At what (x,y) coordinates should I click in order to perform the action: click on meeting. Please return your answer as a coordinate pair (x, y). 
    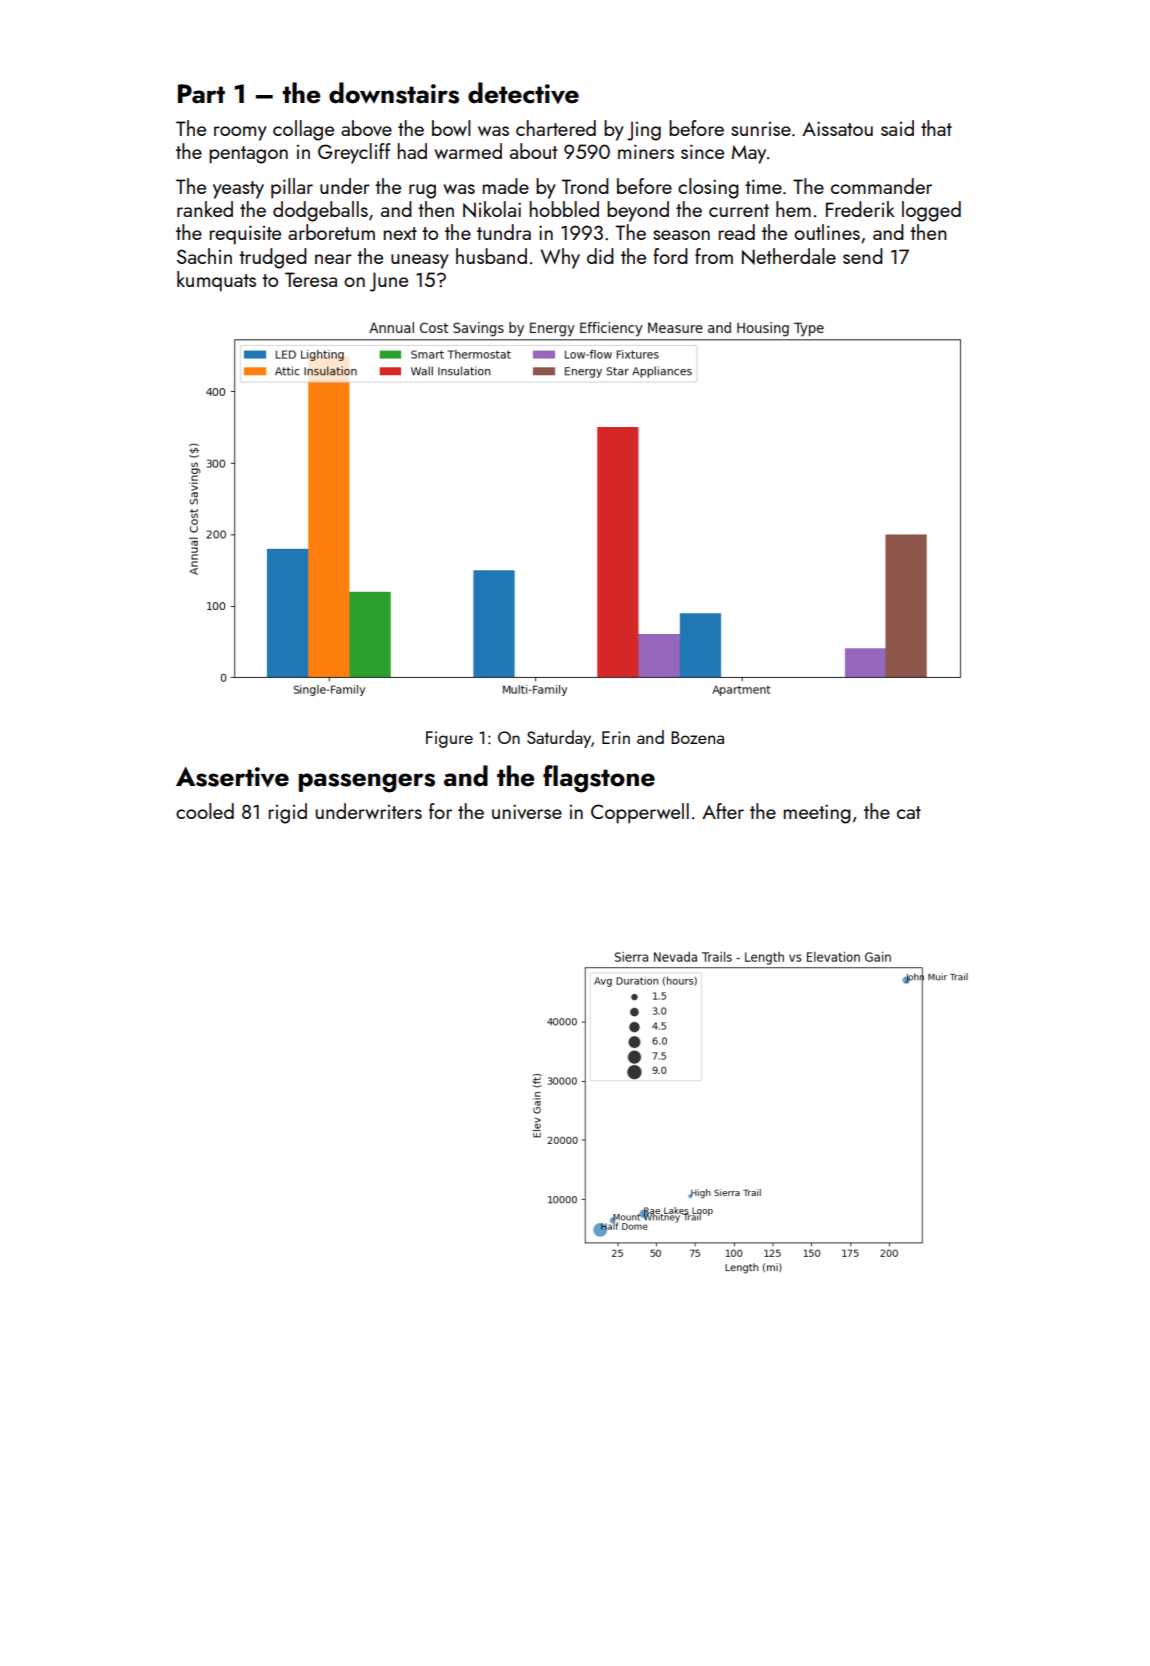
    Looking at the image, I should click on (817, 814).
